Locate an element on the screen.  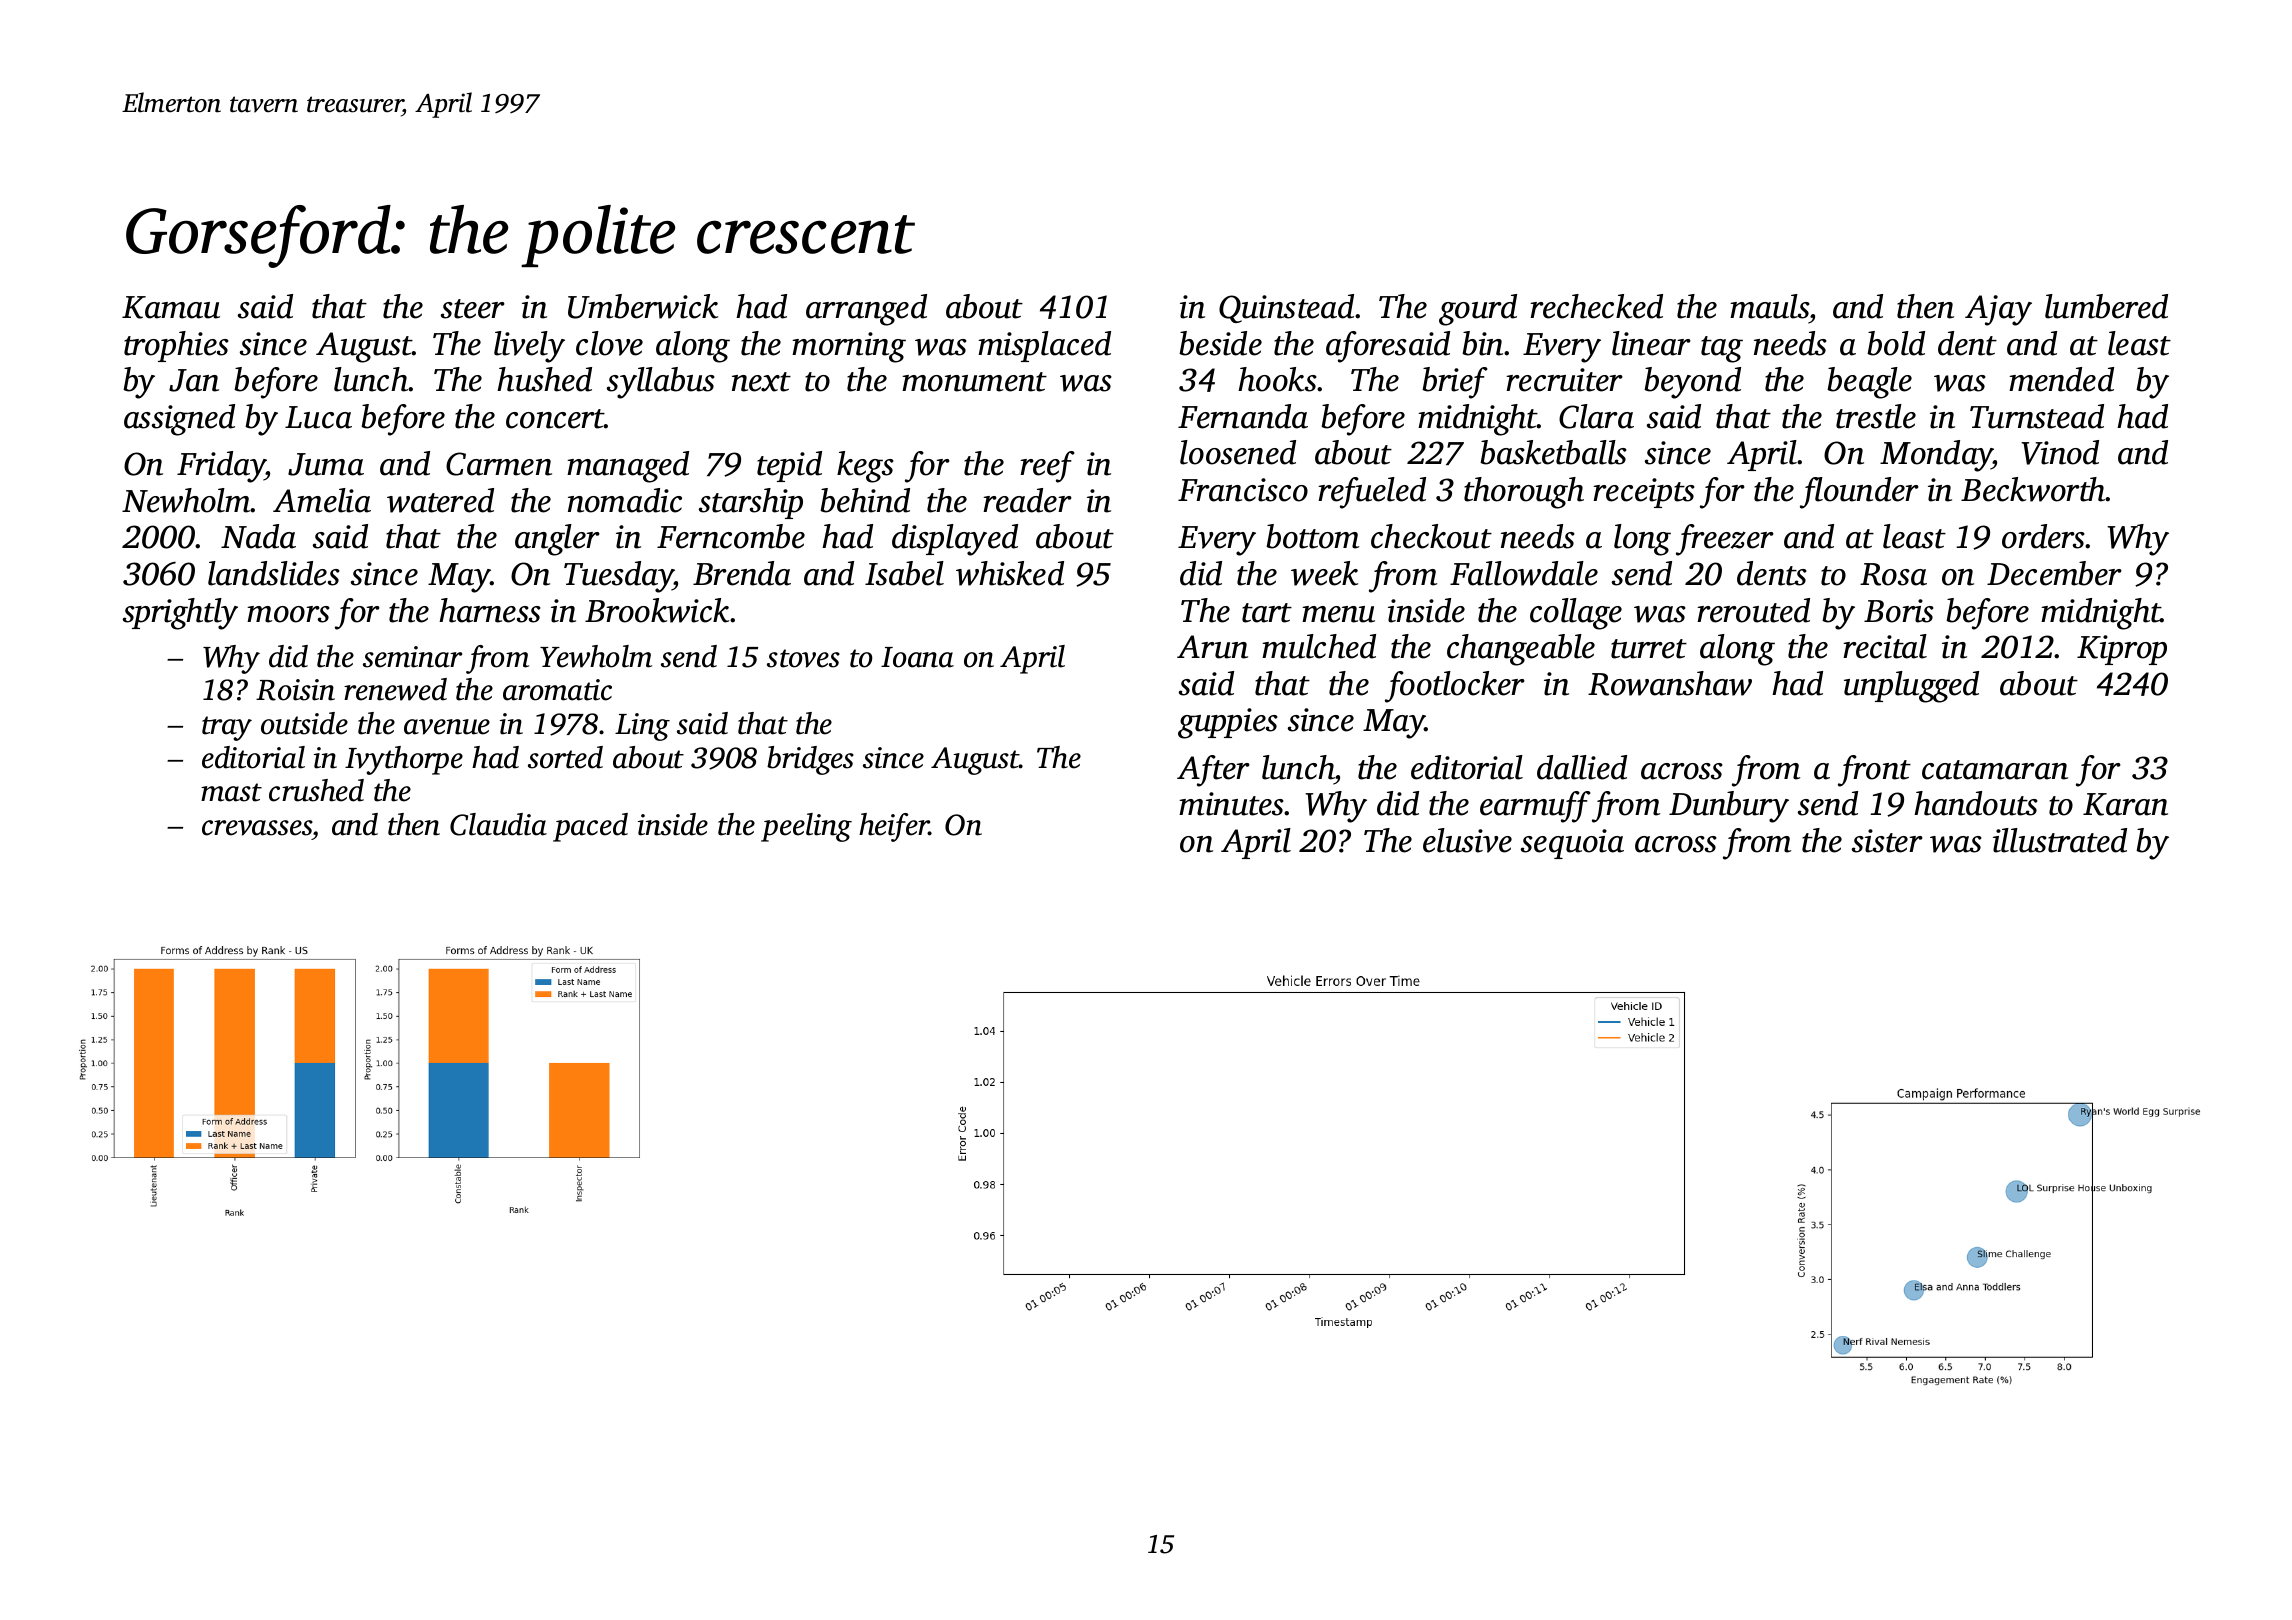
crevasses is located at coordinates (257, 828).
